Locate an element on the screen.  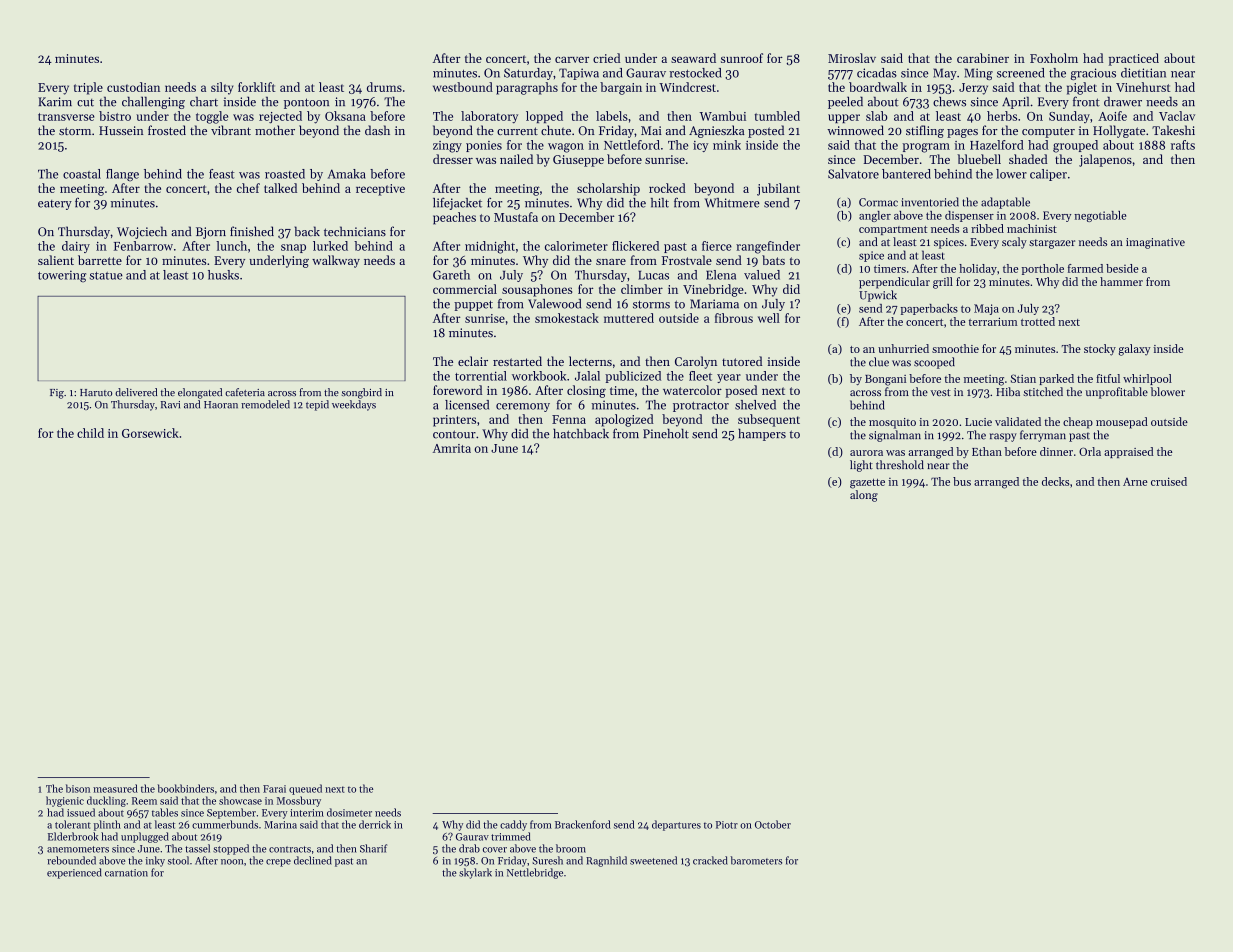
forklift is located at coordinates (256, 87).
